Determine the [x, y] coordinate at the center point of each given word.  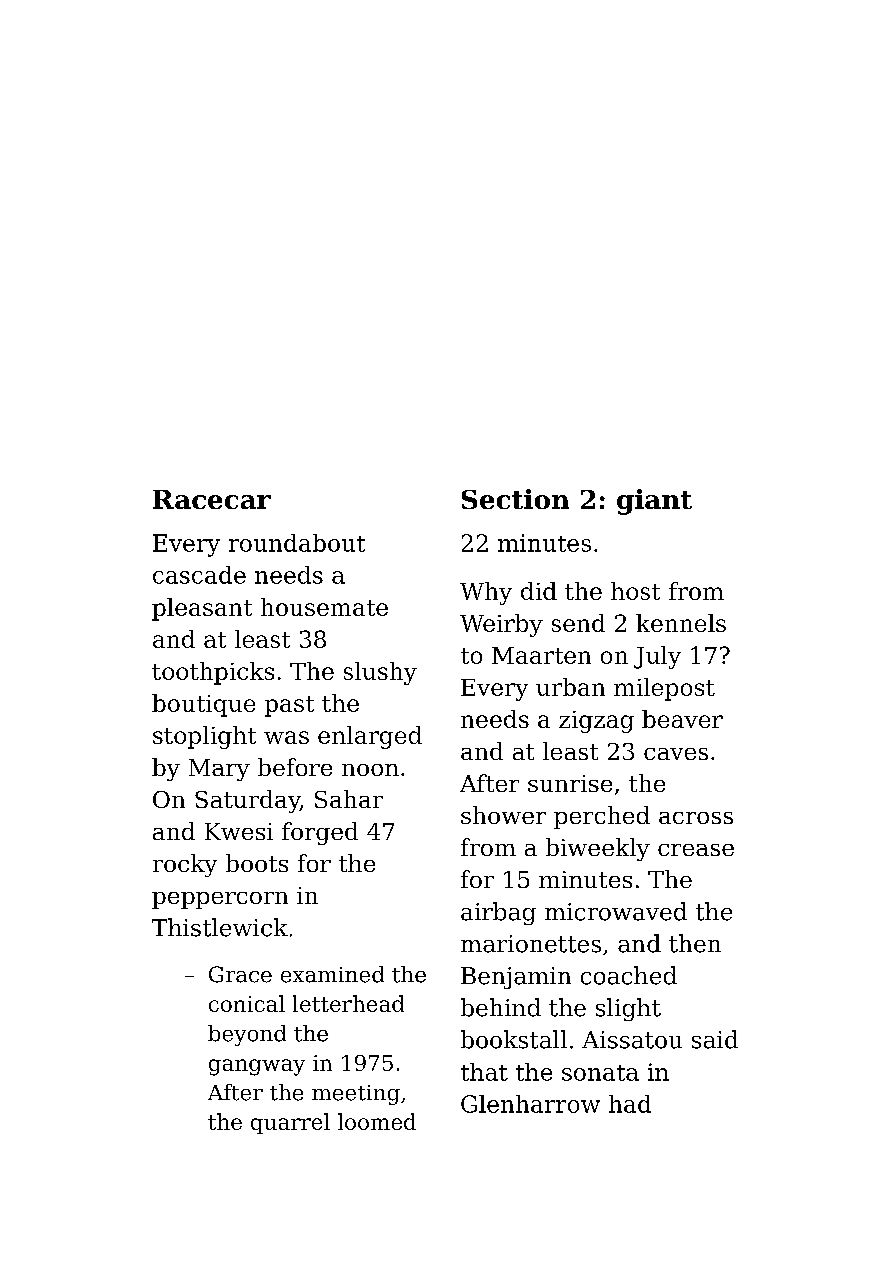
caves [676, 754]
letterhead [348, 1003]
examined [332, 974]
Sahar [349, 799]
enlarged [370, 737]
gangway [257, 1067]
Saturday [247, 801]
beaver [682, 719]
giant [654, 502]
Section [515, 499]
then [695, 943]
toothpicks [213, 673]
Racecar [212, 499]
